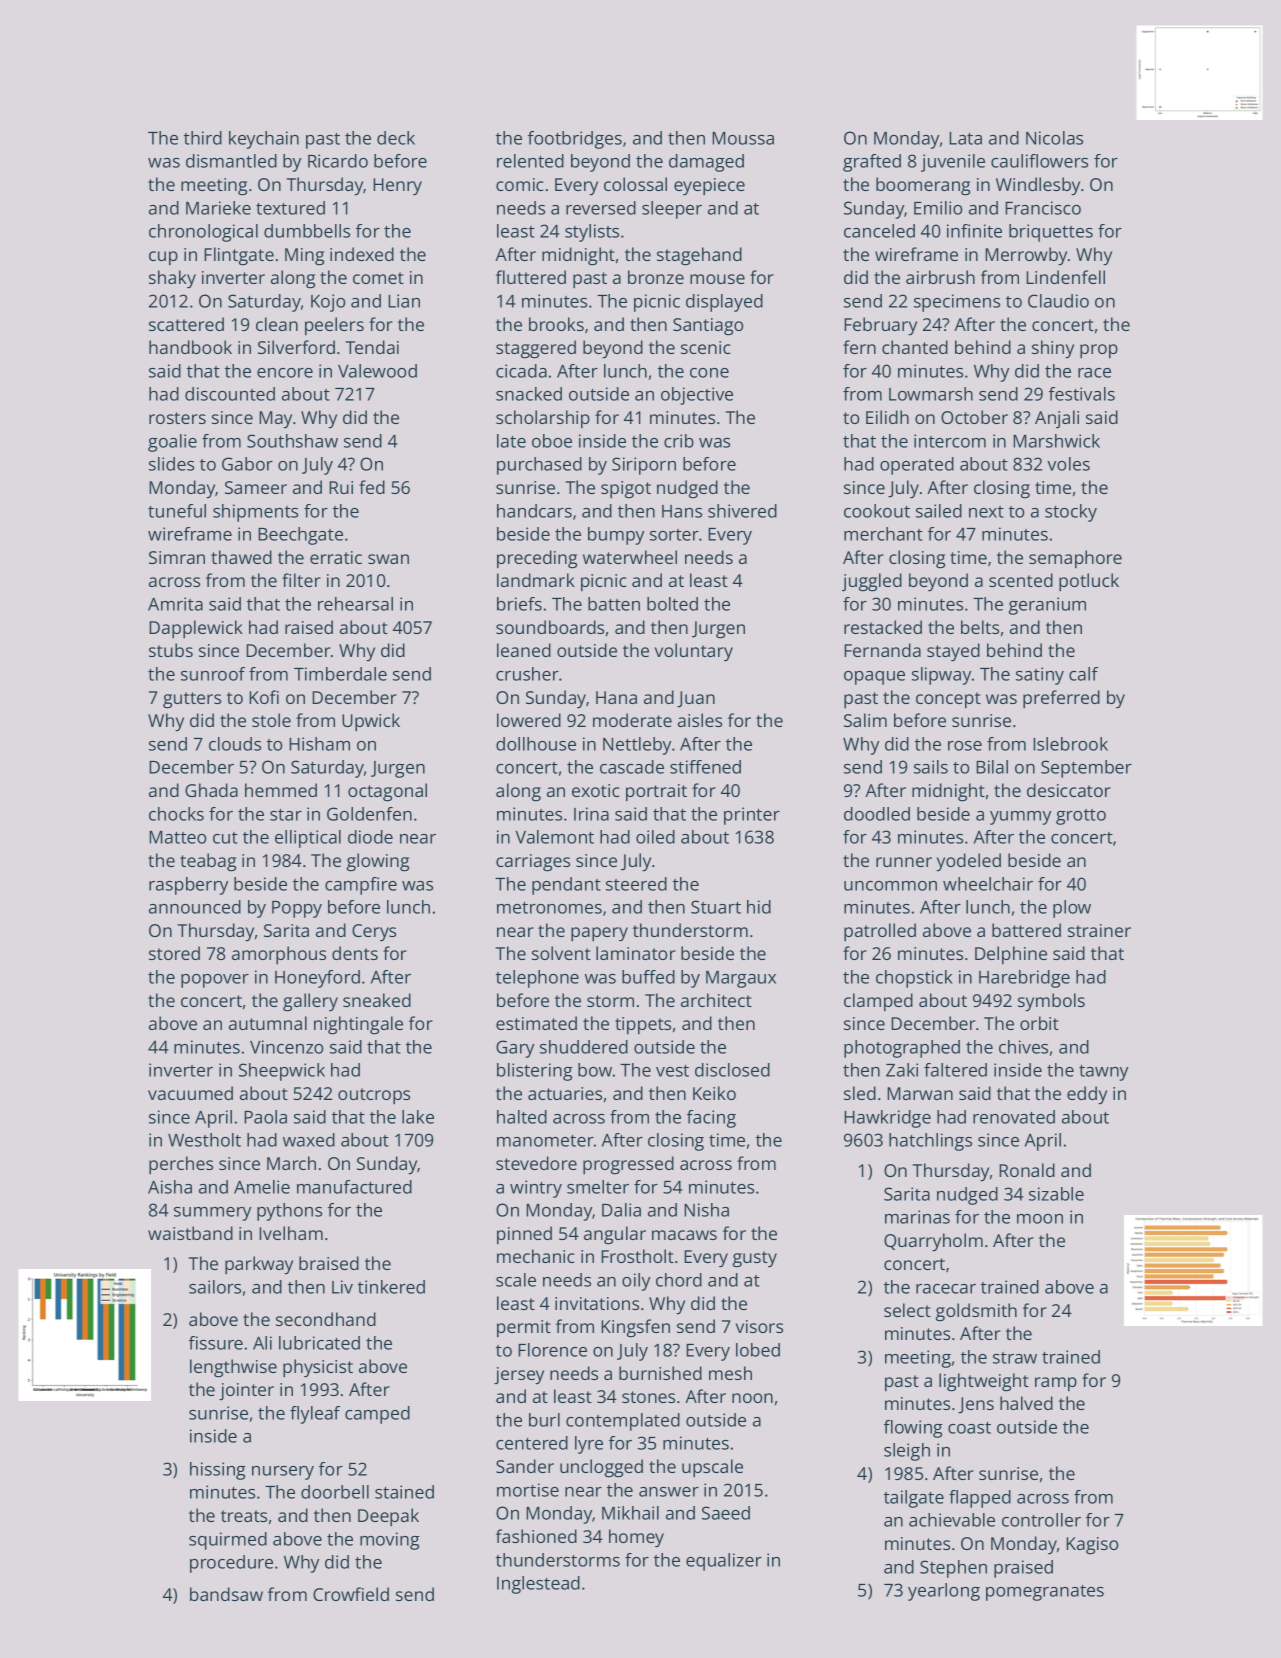 The width and height of the screenshot is (1281, 1658). Describe the element at coordinates (308, 839) in the screenshot. I see `elliptical` at that location.
